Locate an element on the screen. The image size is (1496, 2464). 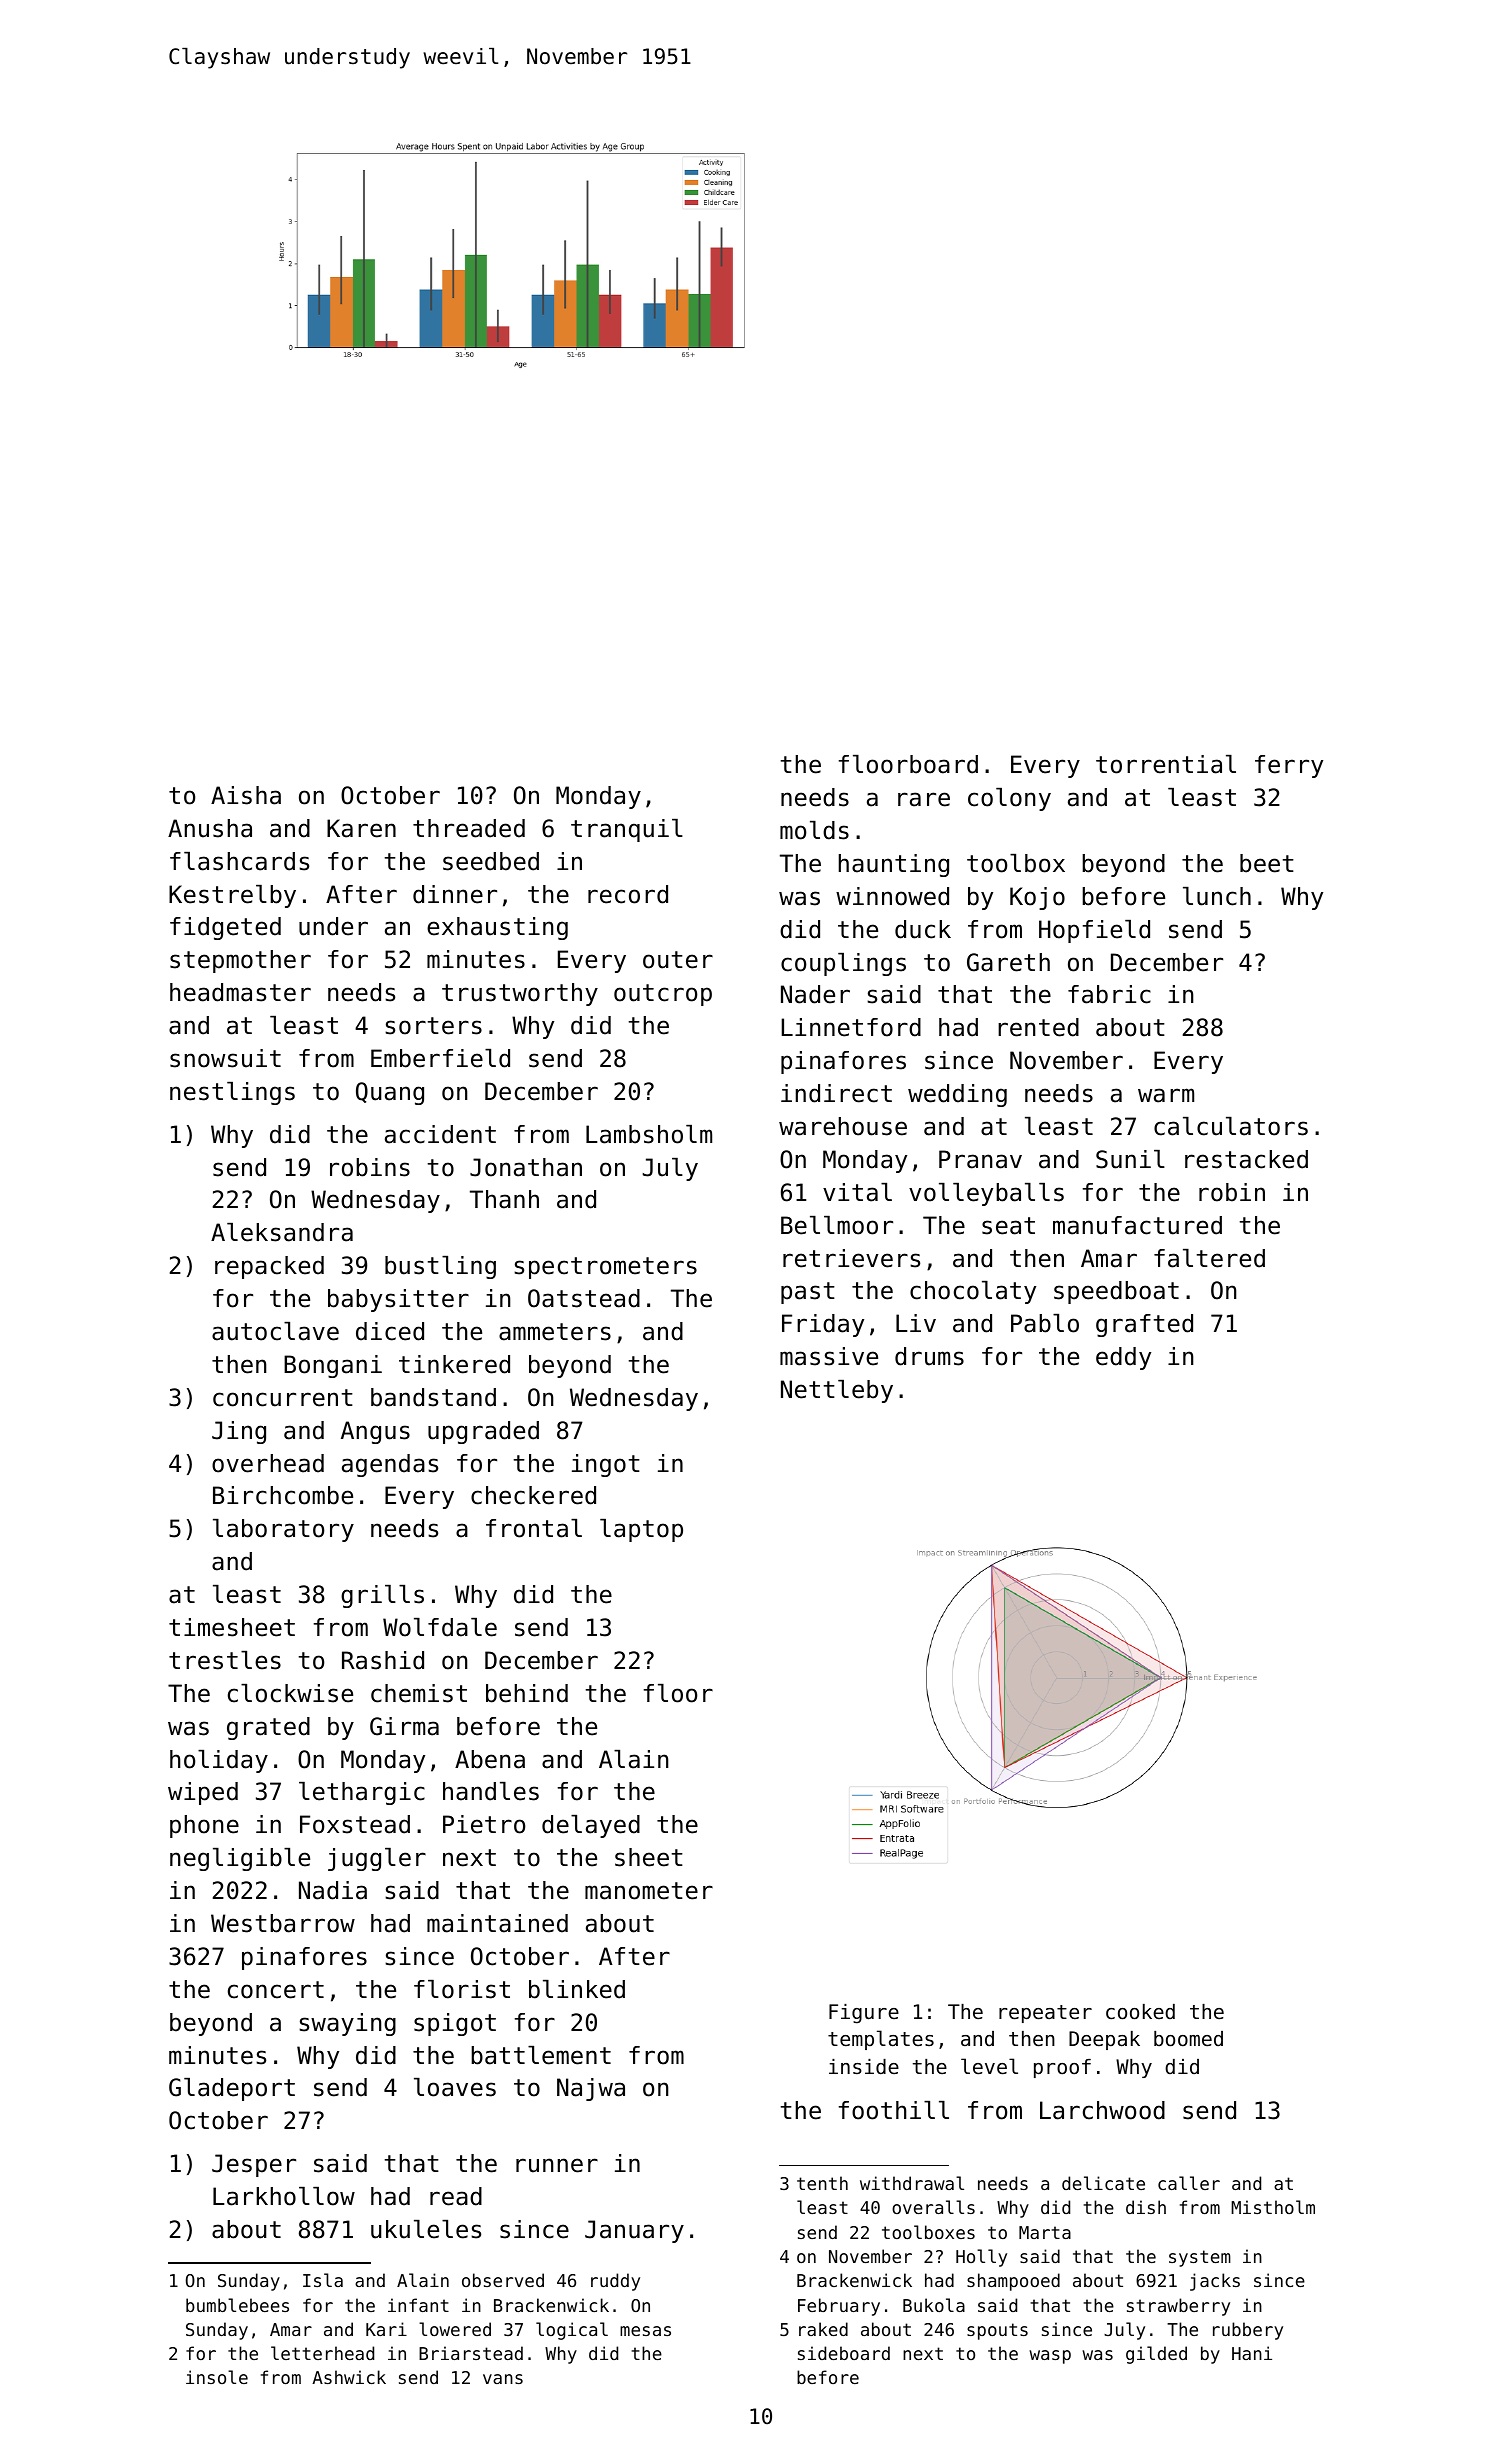
sideboard is located at coordinates (844, 2353).
